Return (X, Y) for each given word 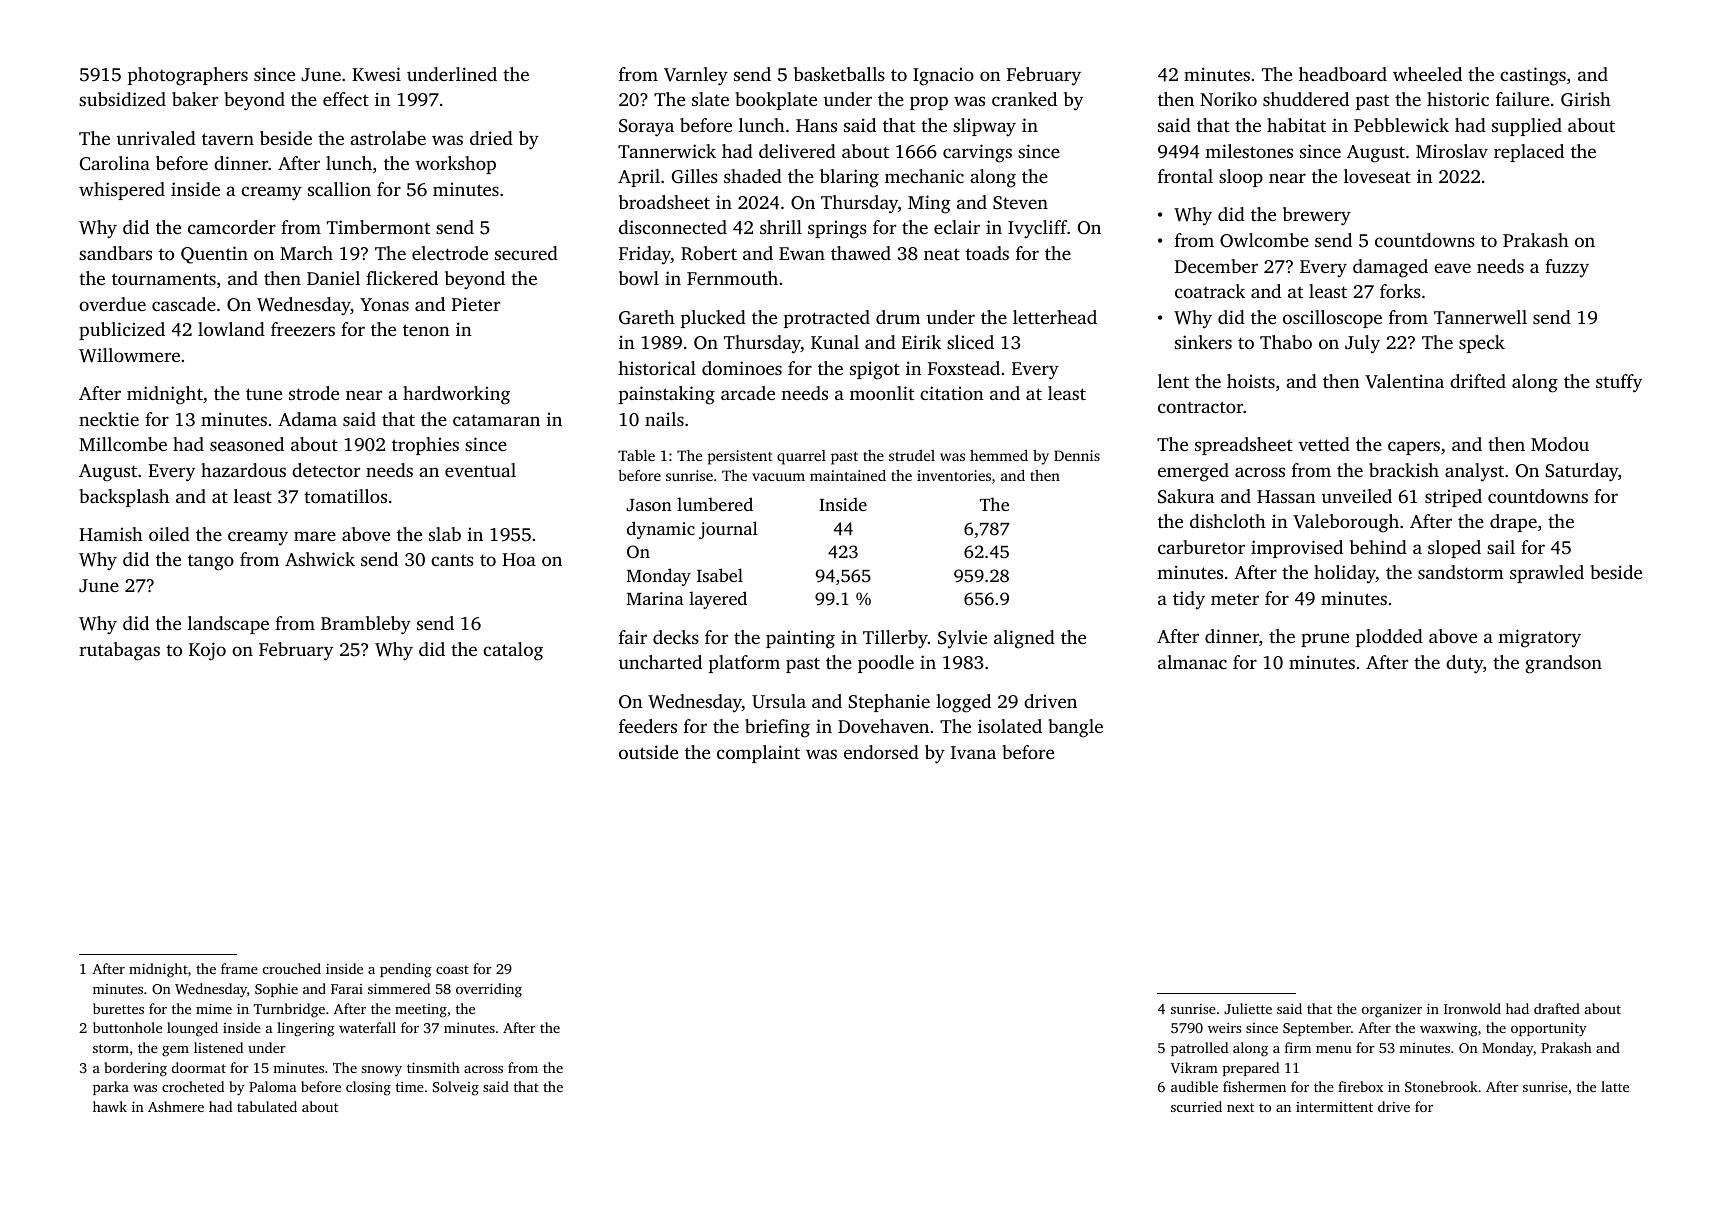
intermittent (1334, 1107)
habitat (1296, 125)
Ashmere (176, 1106)
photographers (188, 76)
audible (1194, 1086)
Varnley (696, 76)
